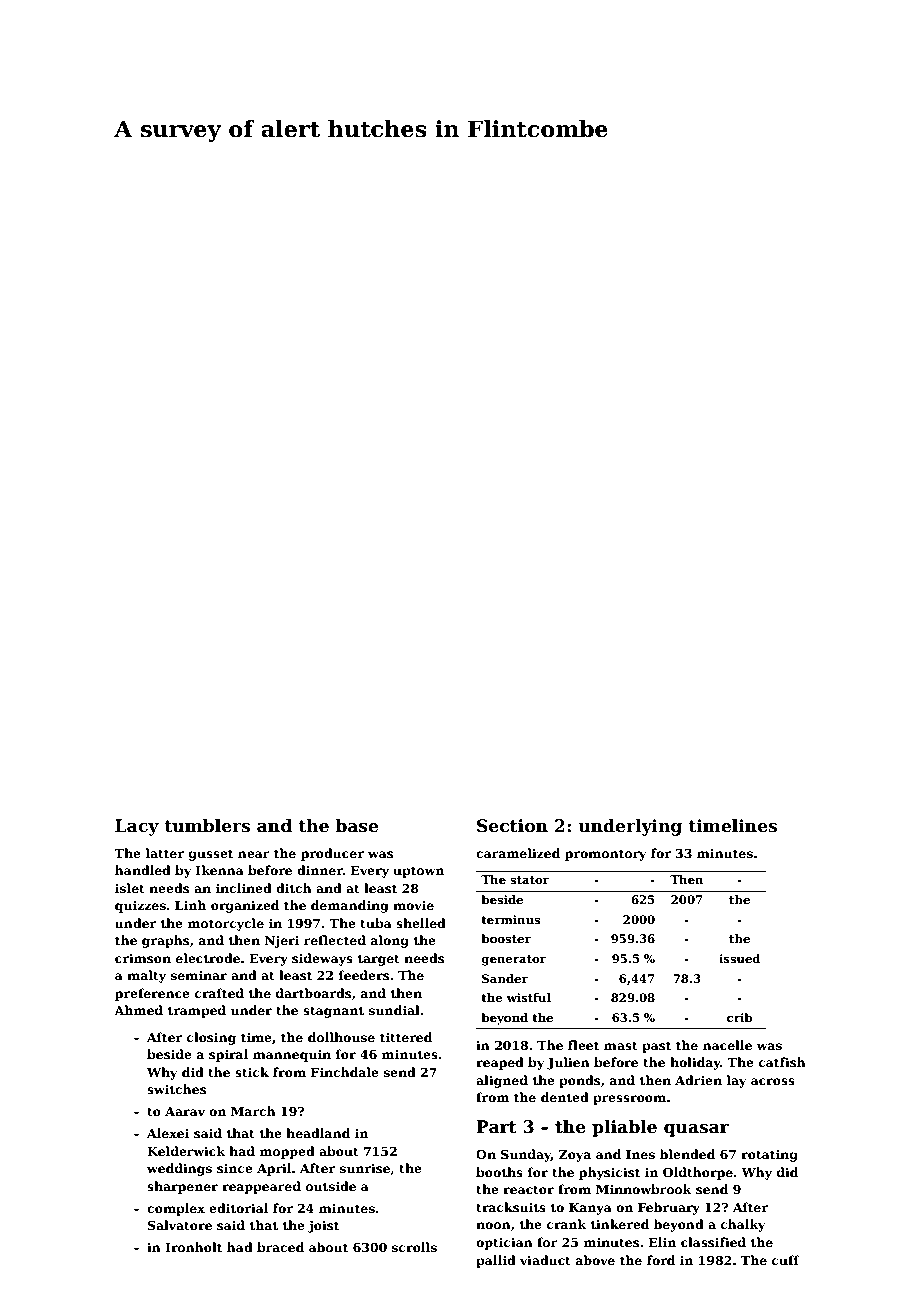  Describe the element at coordinates (739, 1017) in the screenshot. I see `crib` at that location.
